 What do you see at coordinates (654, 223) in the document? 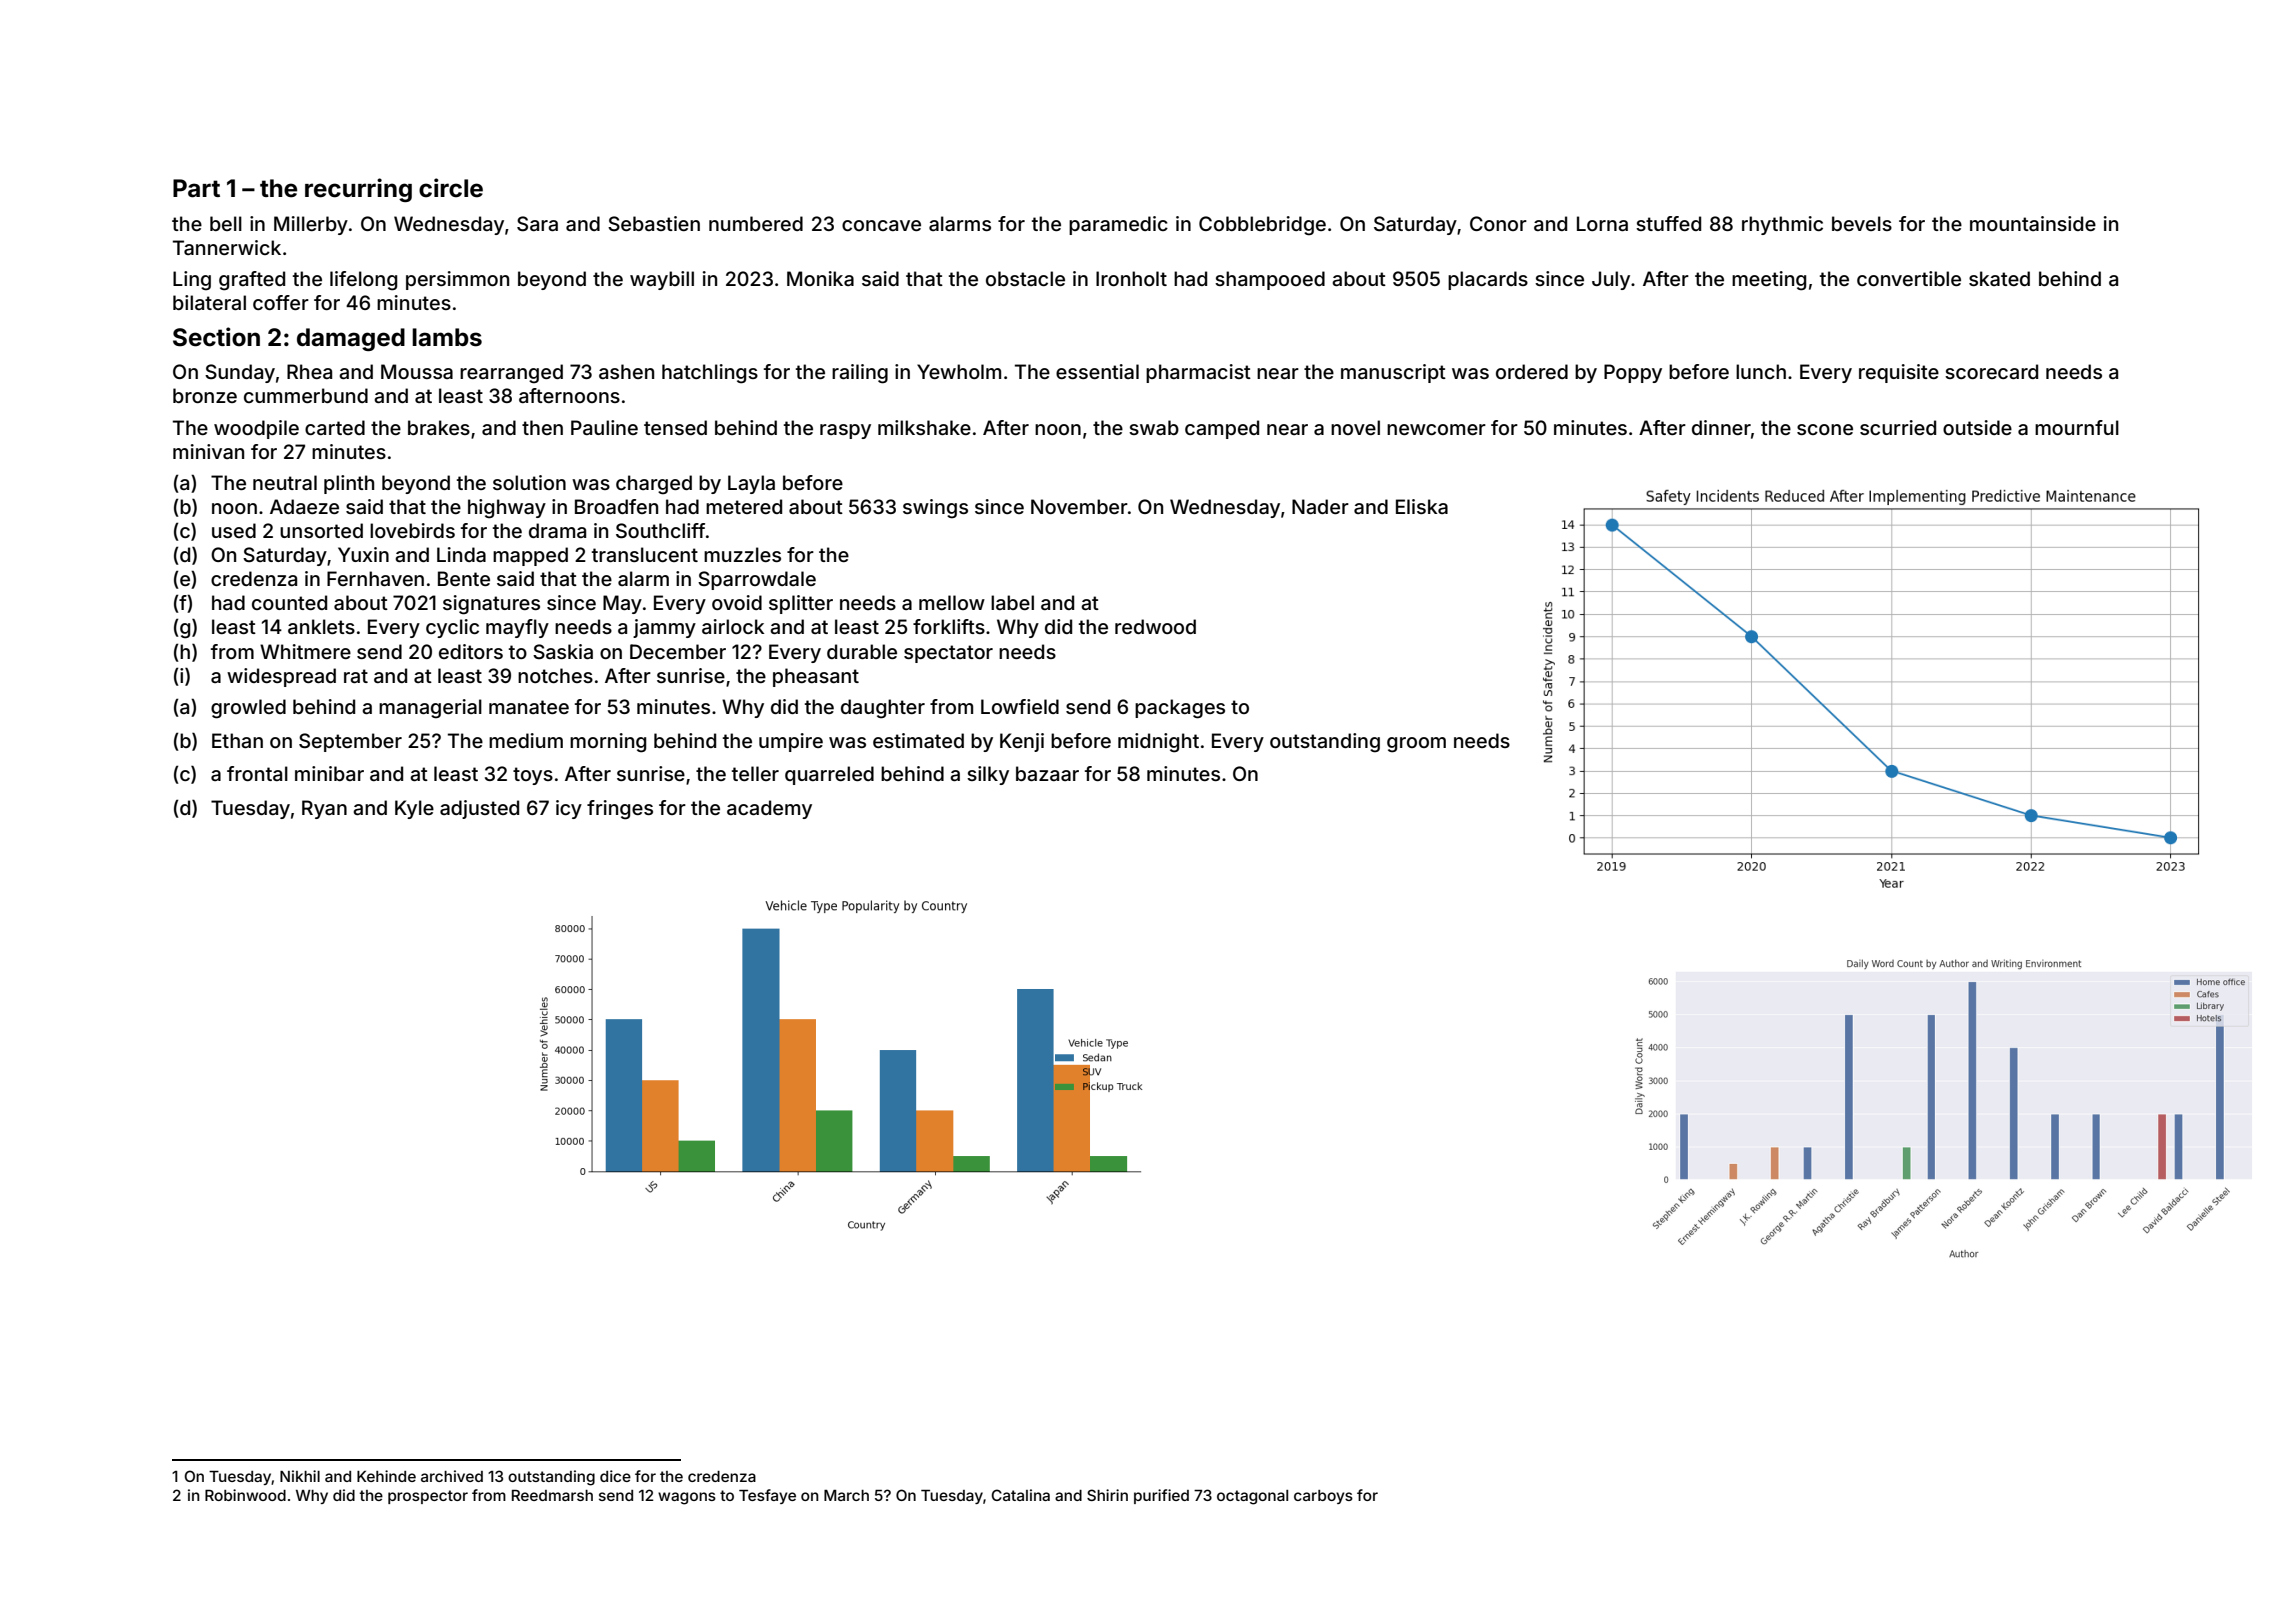
I see `Sebastien` at bounding box center [654, 223].
